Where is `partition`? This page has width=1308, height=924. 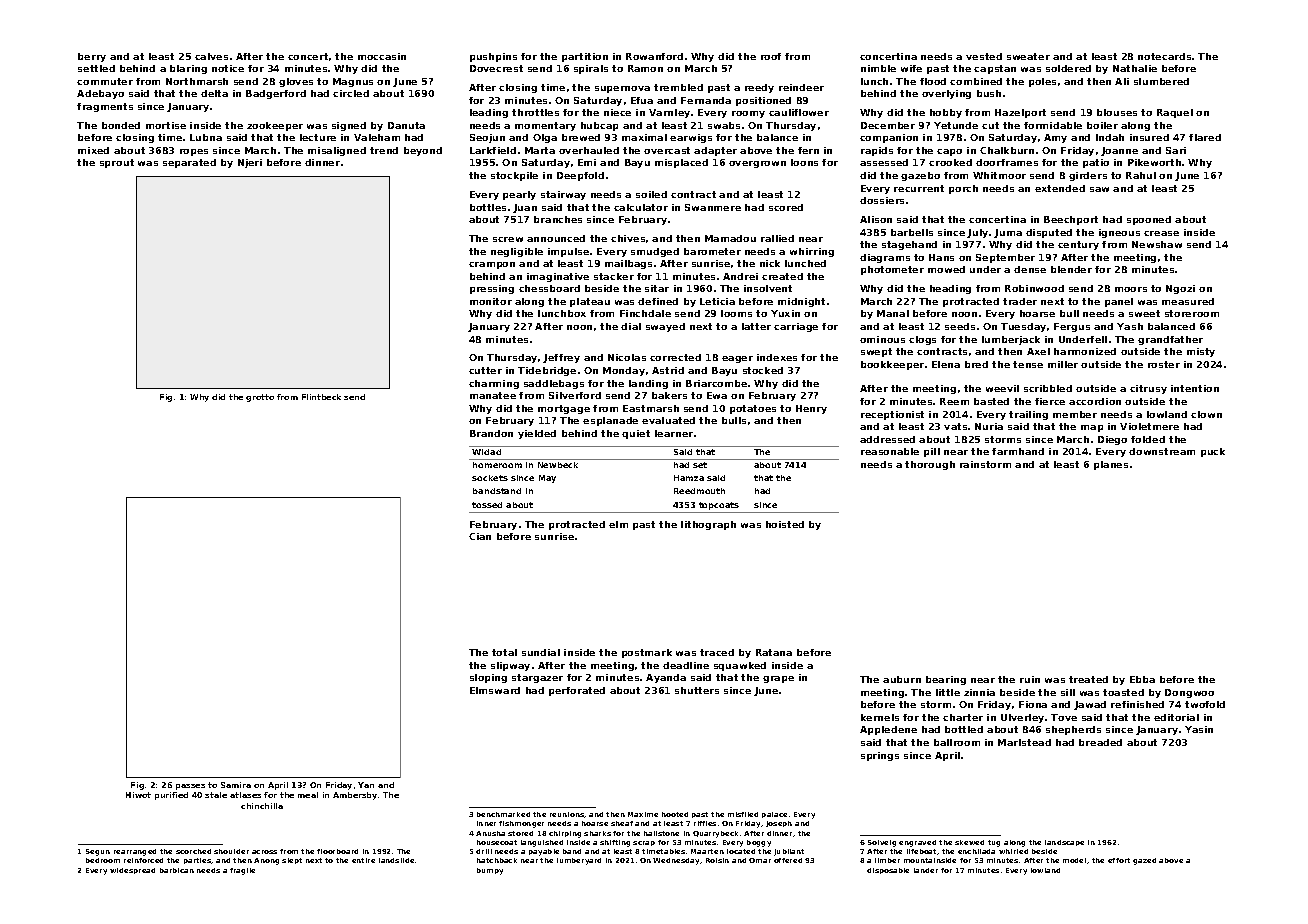 partition is located at coordinates (585, 57).
